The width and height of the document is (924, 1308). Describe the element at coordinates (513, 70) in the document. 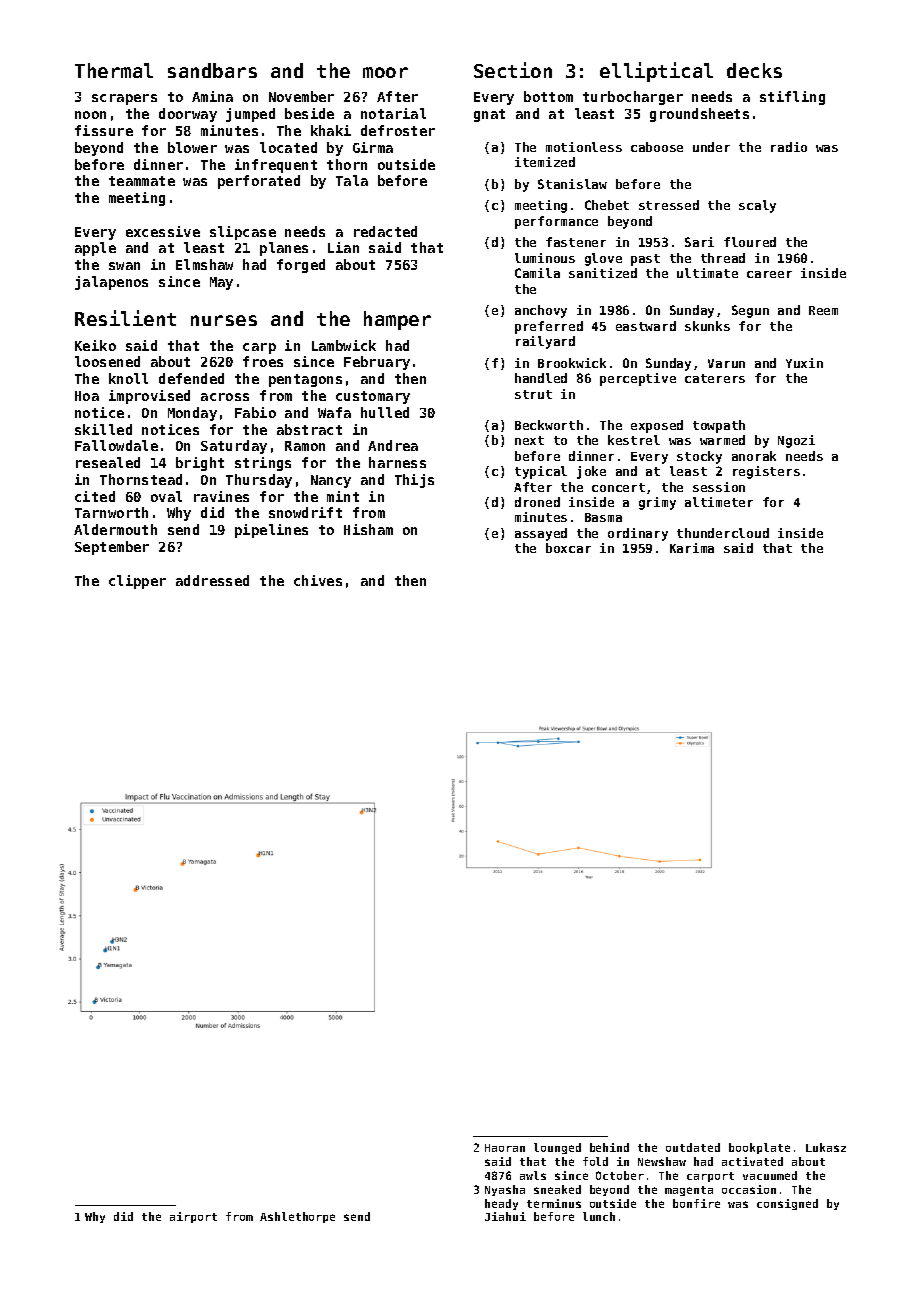

I see `Section` at that location.
